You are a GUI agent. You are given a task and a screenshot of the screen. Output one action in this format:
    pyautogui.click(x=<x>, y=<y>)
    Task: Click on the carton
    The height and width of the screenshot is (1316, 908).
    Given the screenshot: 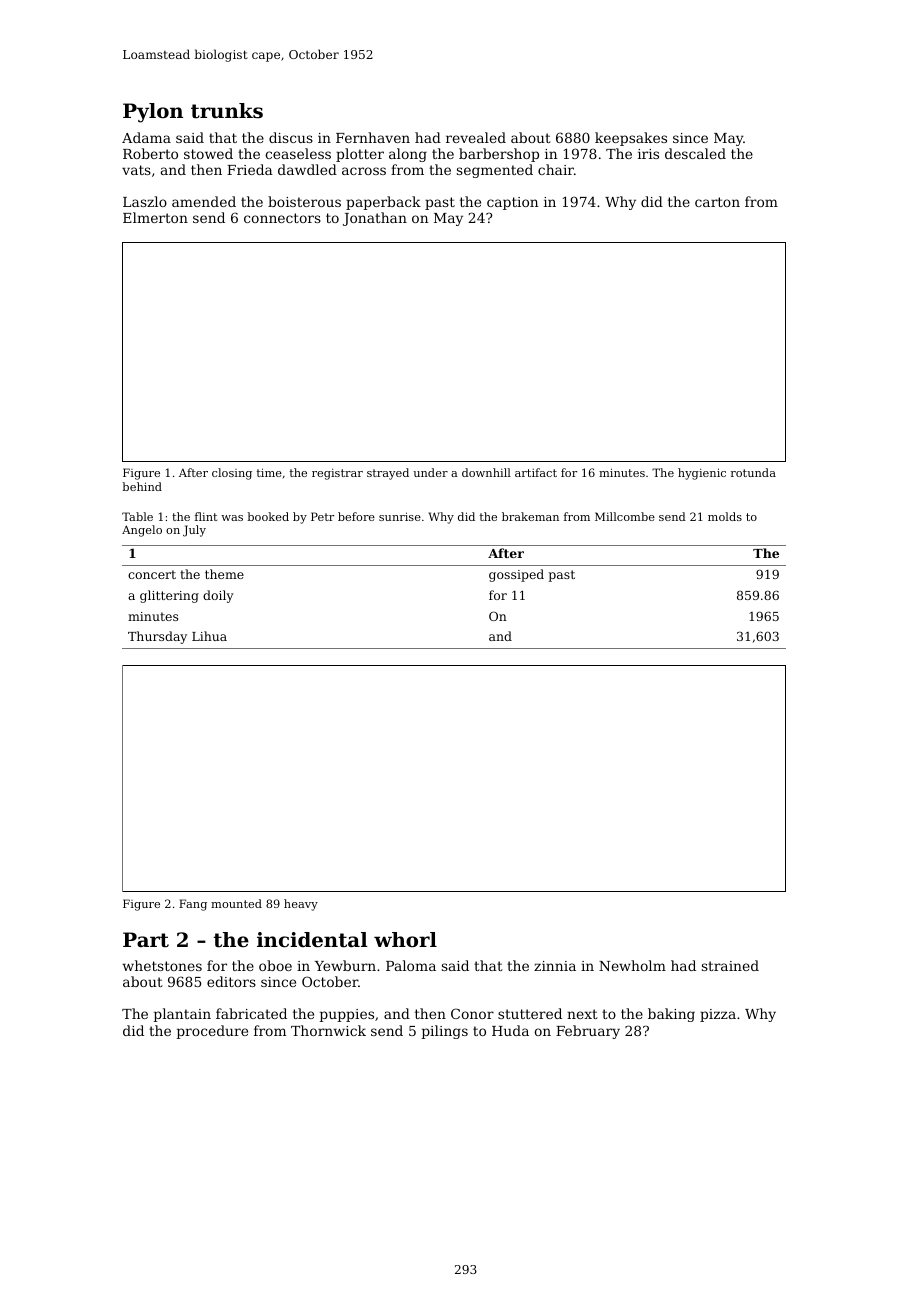 What is the action you would take?
    pyautogui.click(x=717, y=202)
